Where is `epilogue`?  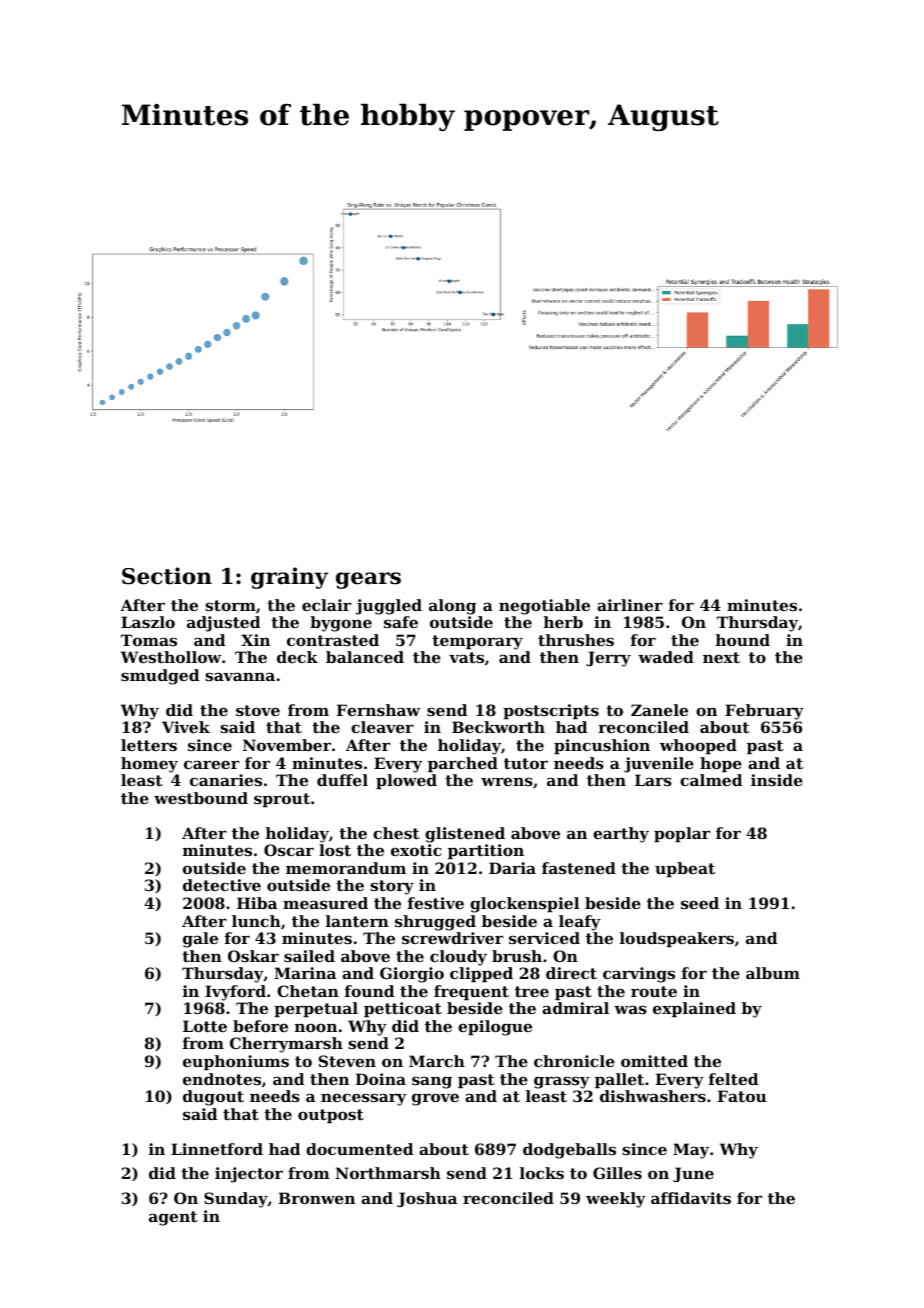 epilogue is located at coordinates (495, 1028).
